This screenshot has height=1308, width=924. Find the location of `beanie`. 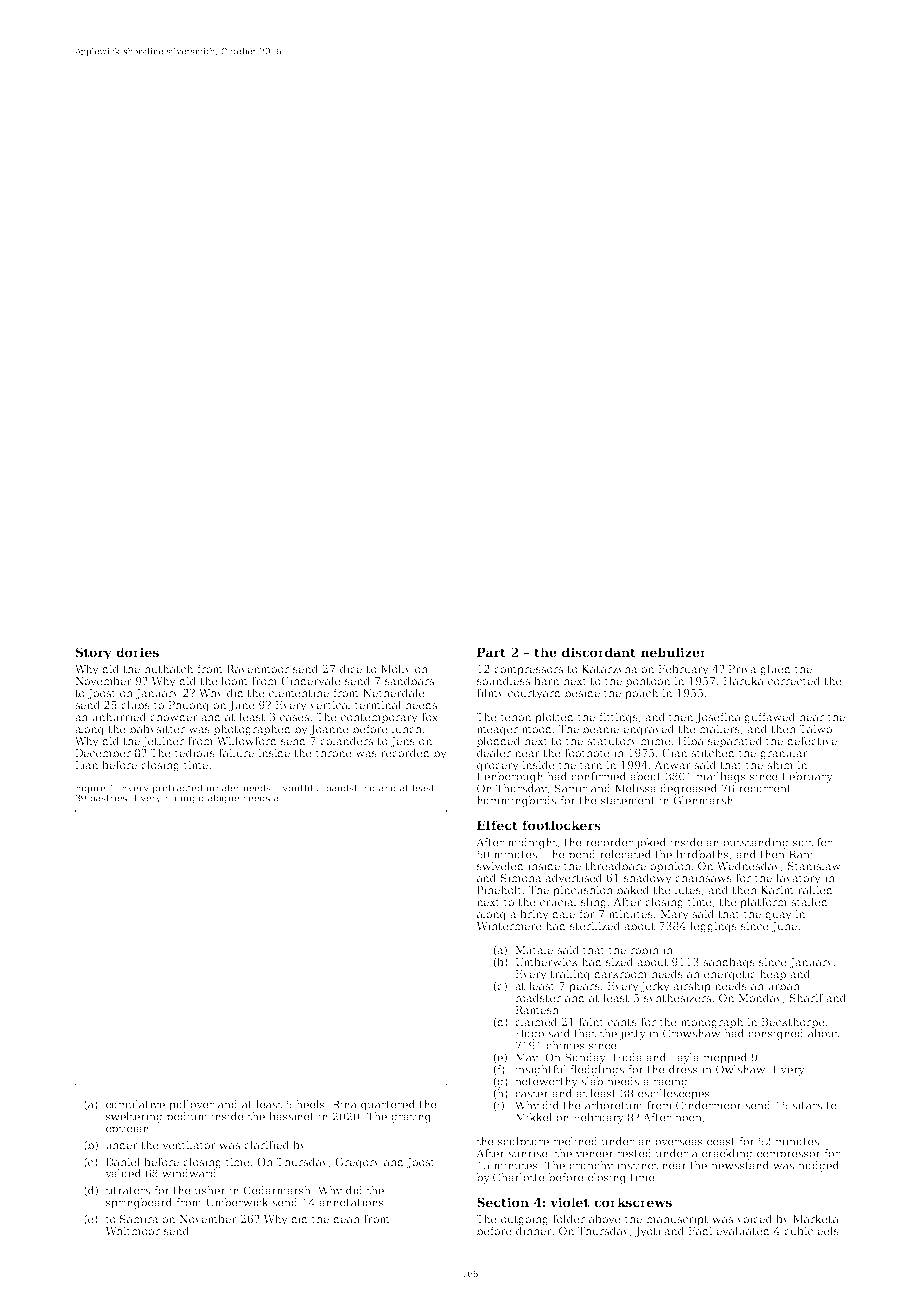

beanie is located at coordinates (601, 728).
